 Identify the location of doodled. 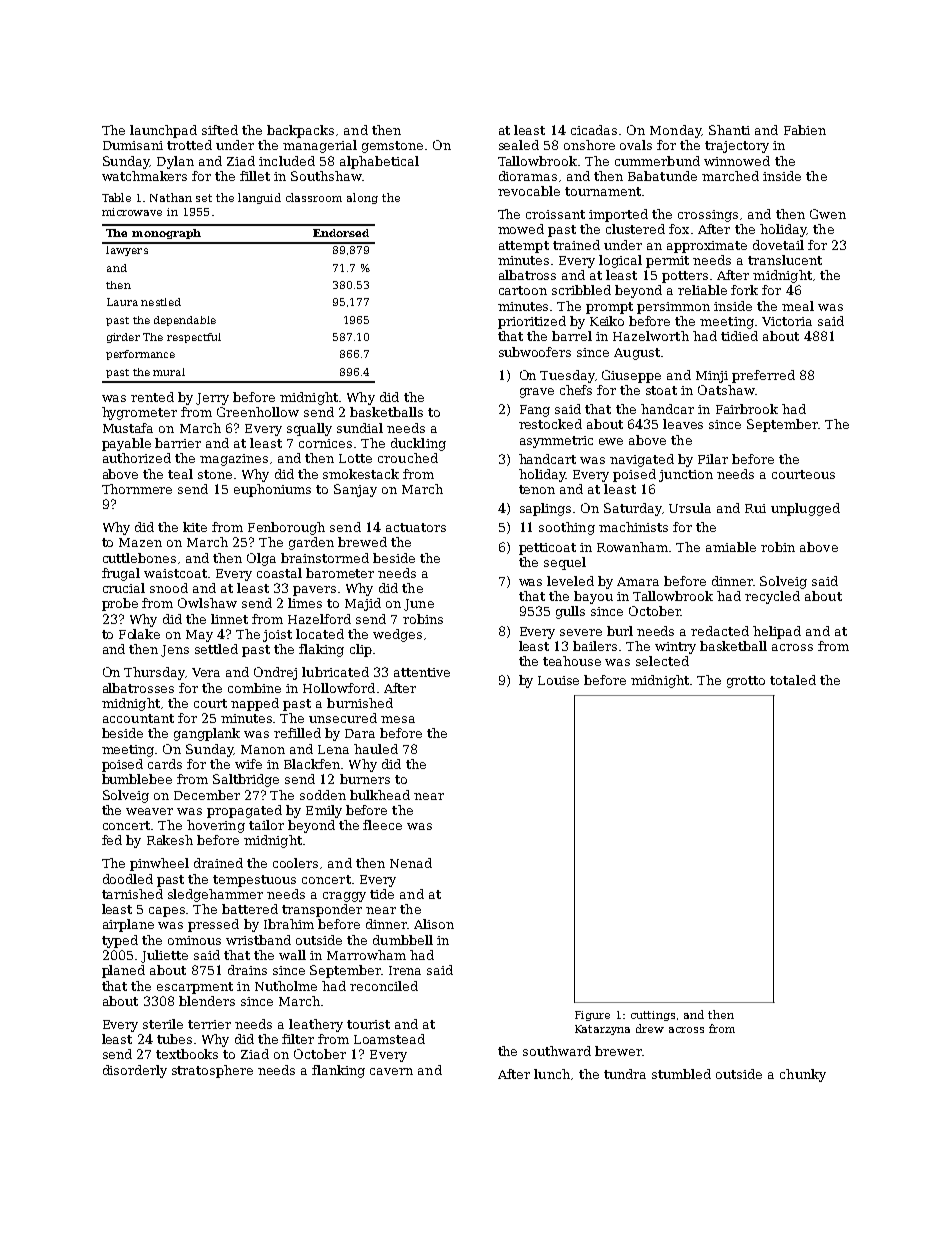
(128, 879).
